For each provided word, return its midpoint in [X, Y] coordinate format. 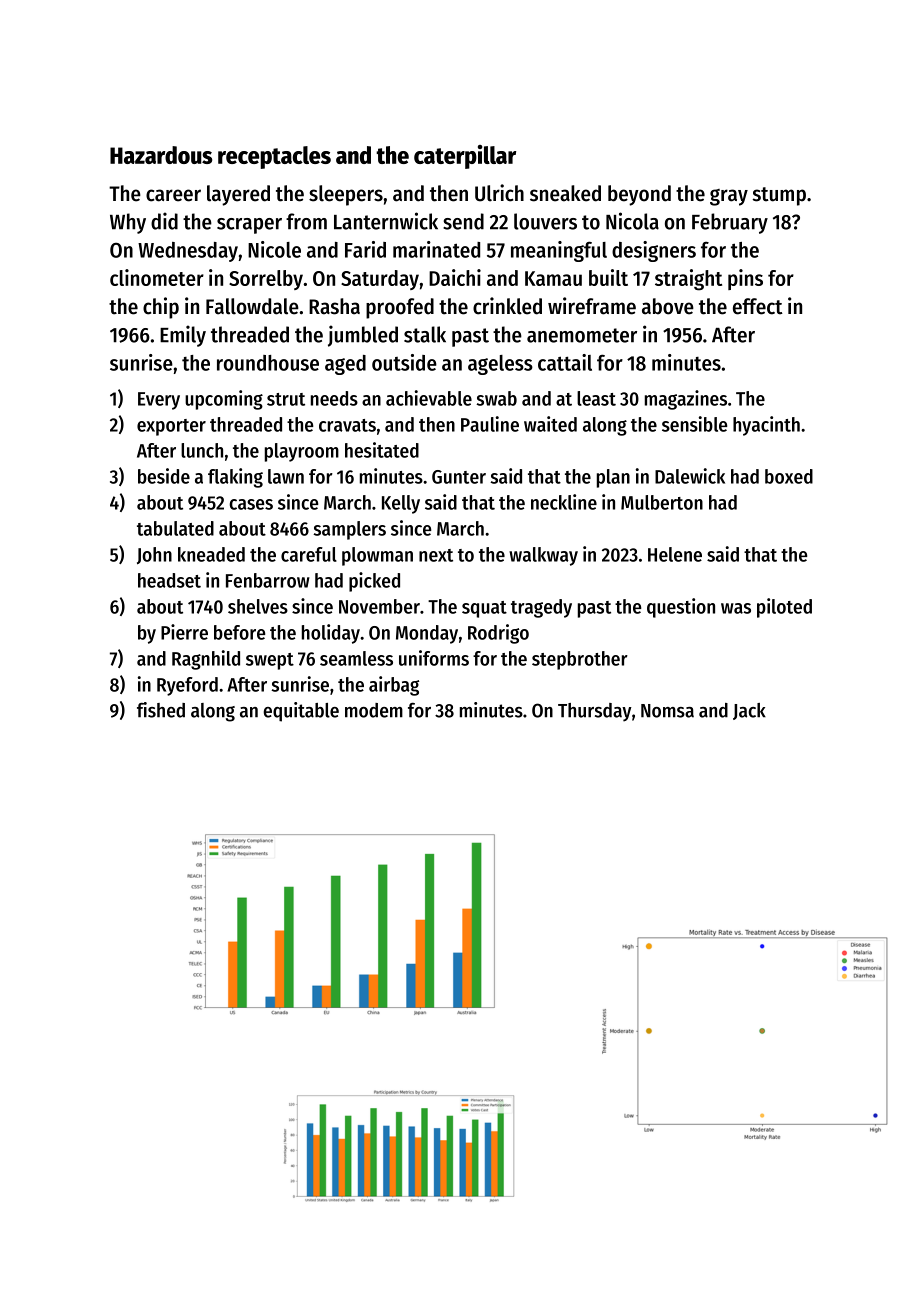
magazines [686, 400]
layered [238, 195]
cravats [347, 425]
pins [745, 279]
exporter [171, 427]
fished [161, 710]
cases [251, 504]
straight [688, 280]
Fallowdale [252, 306]
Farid [365, 249]
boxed [789, 476]
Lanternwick [386, 221]
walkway [543, 556]
